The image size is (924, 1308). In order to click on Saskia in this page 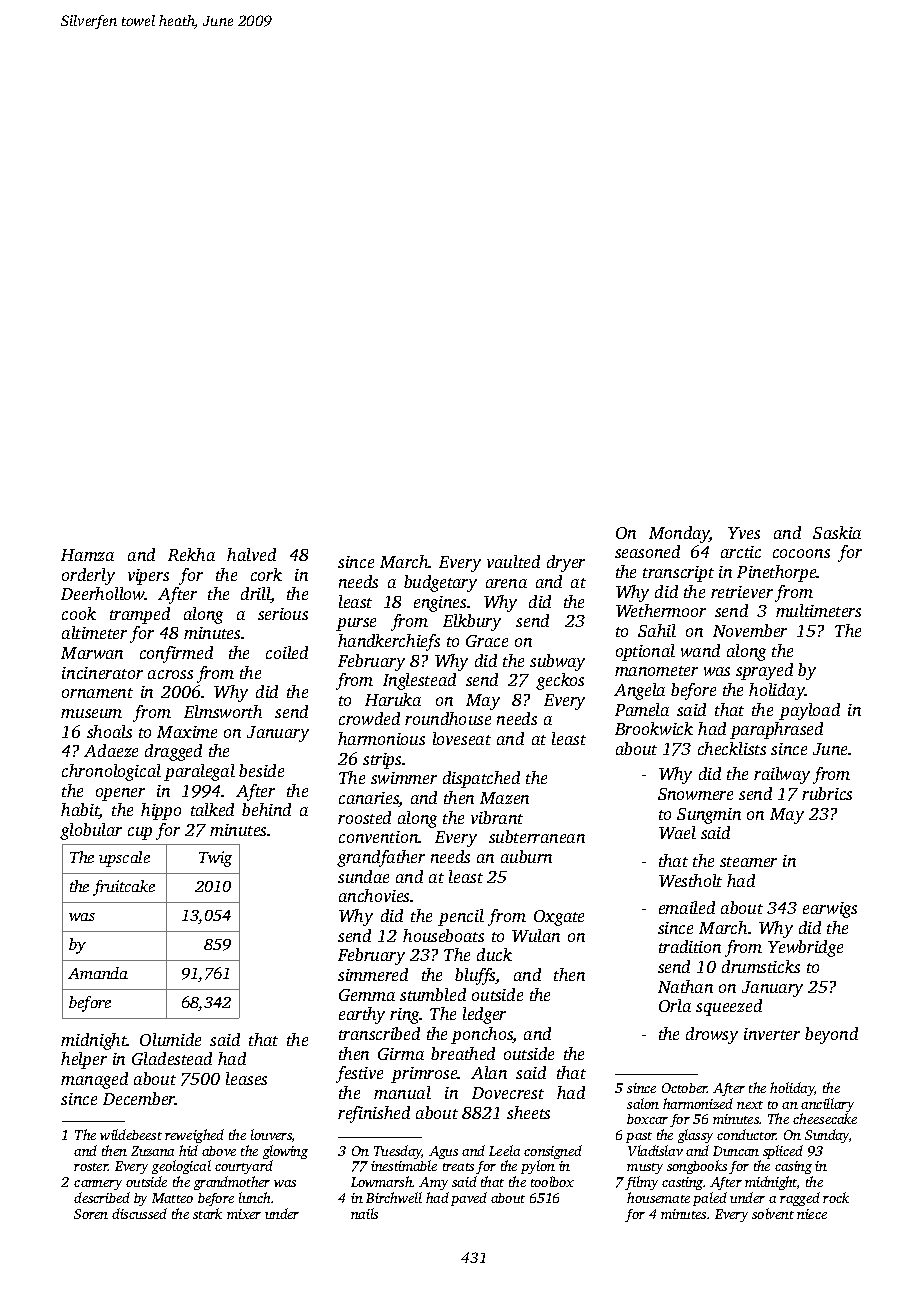, I will do `click(837, 532)`.
